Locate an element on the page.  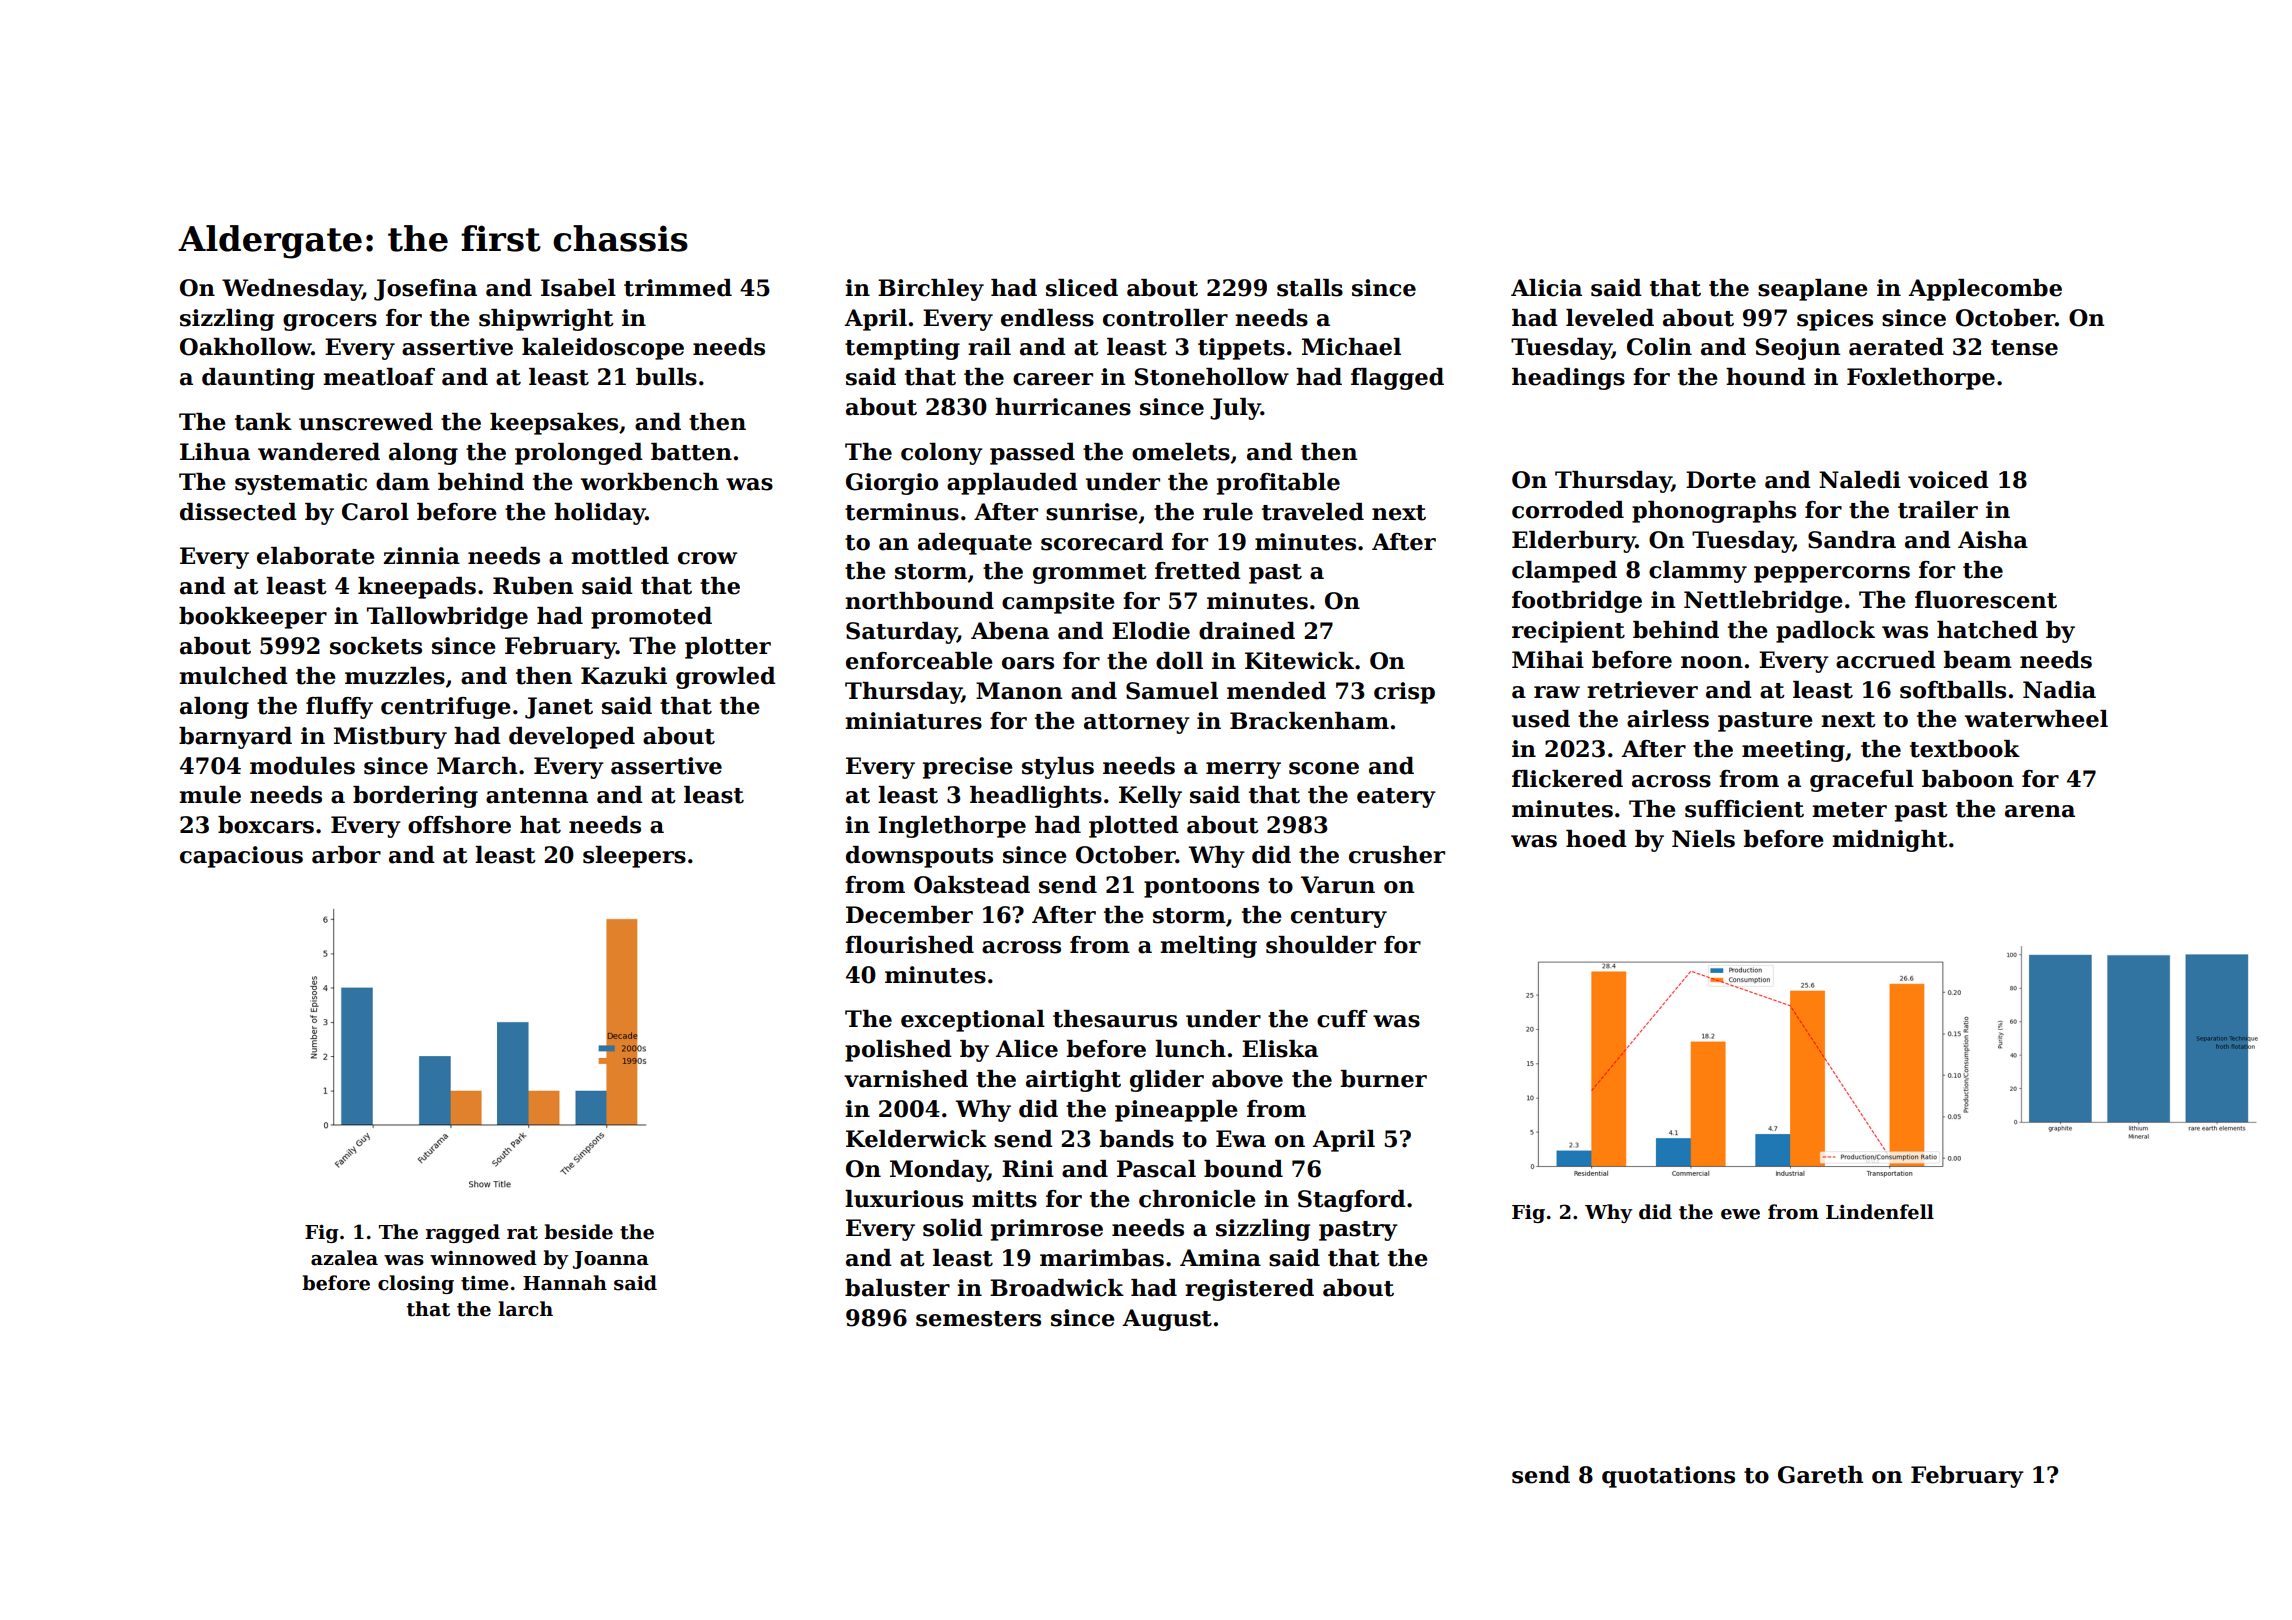
Oakhollow is located at coordinates (245, 347).
